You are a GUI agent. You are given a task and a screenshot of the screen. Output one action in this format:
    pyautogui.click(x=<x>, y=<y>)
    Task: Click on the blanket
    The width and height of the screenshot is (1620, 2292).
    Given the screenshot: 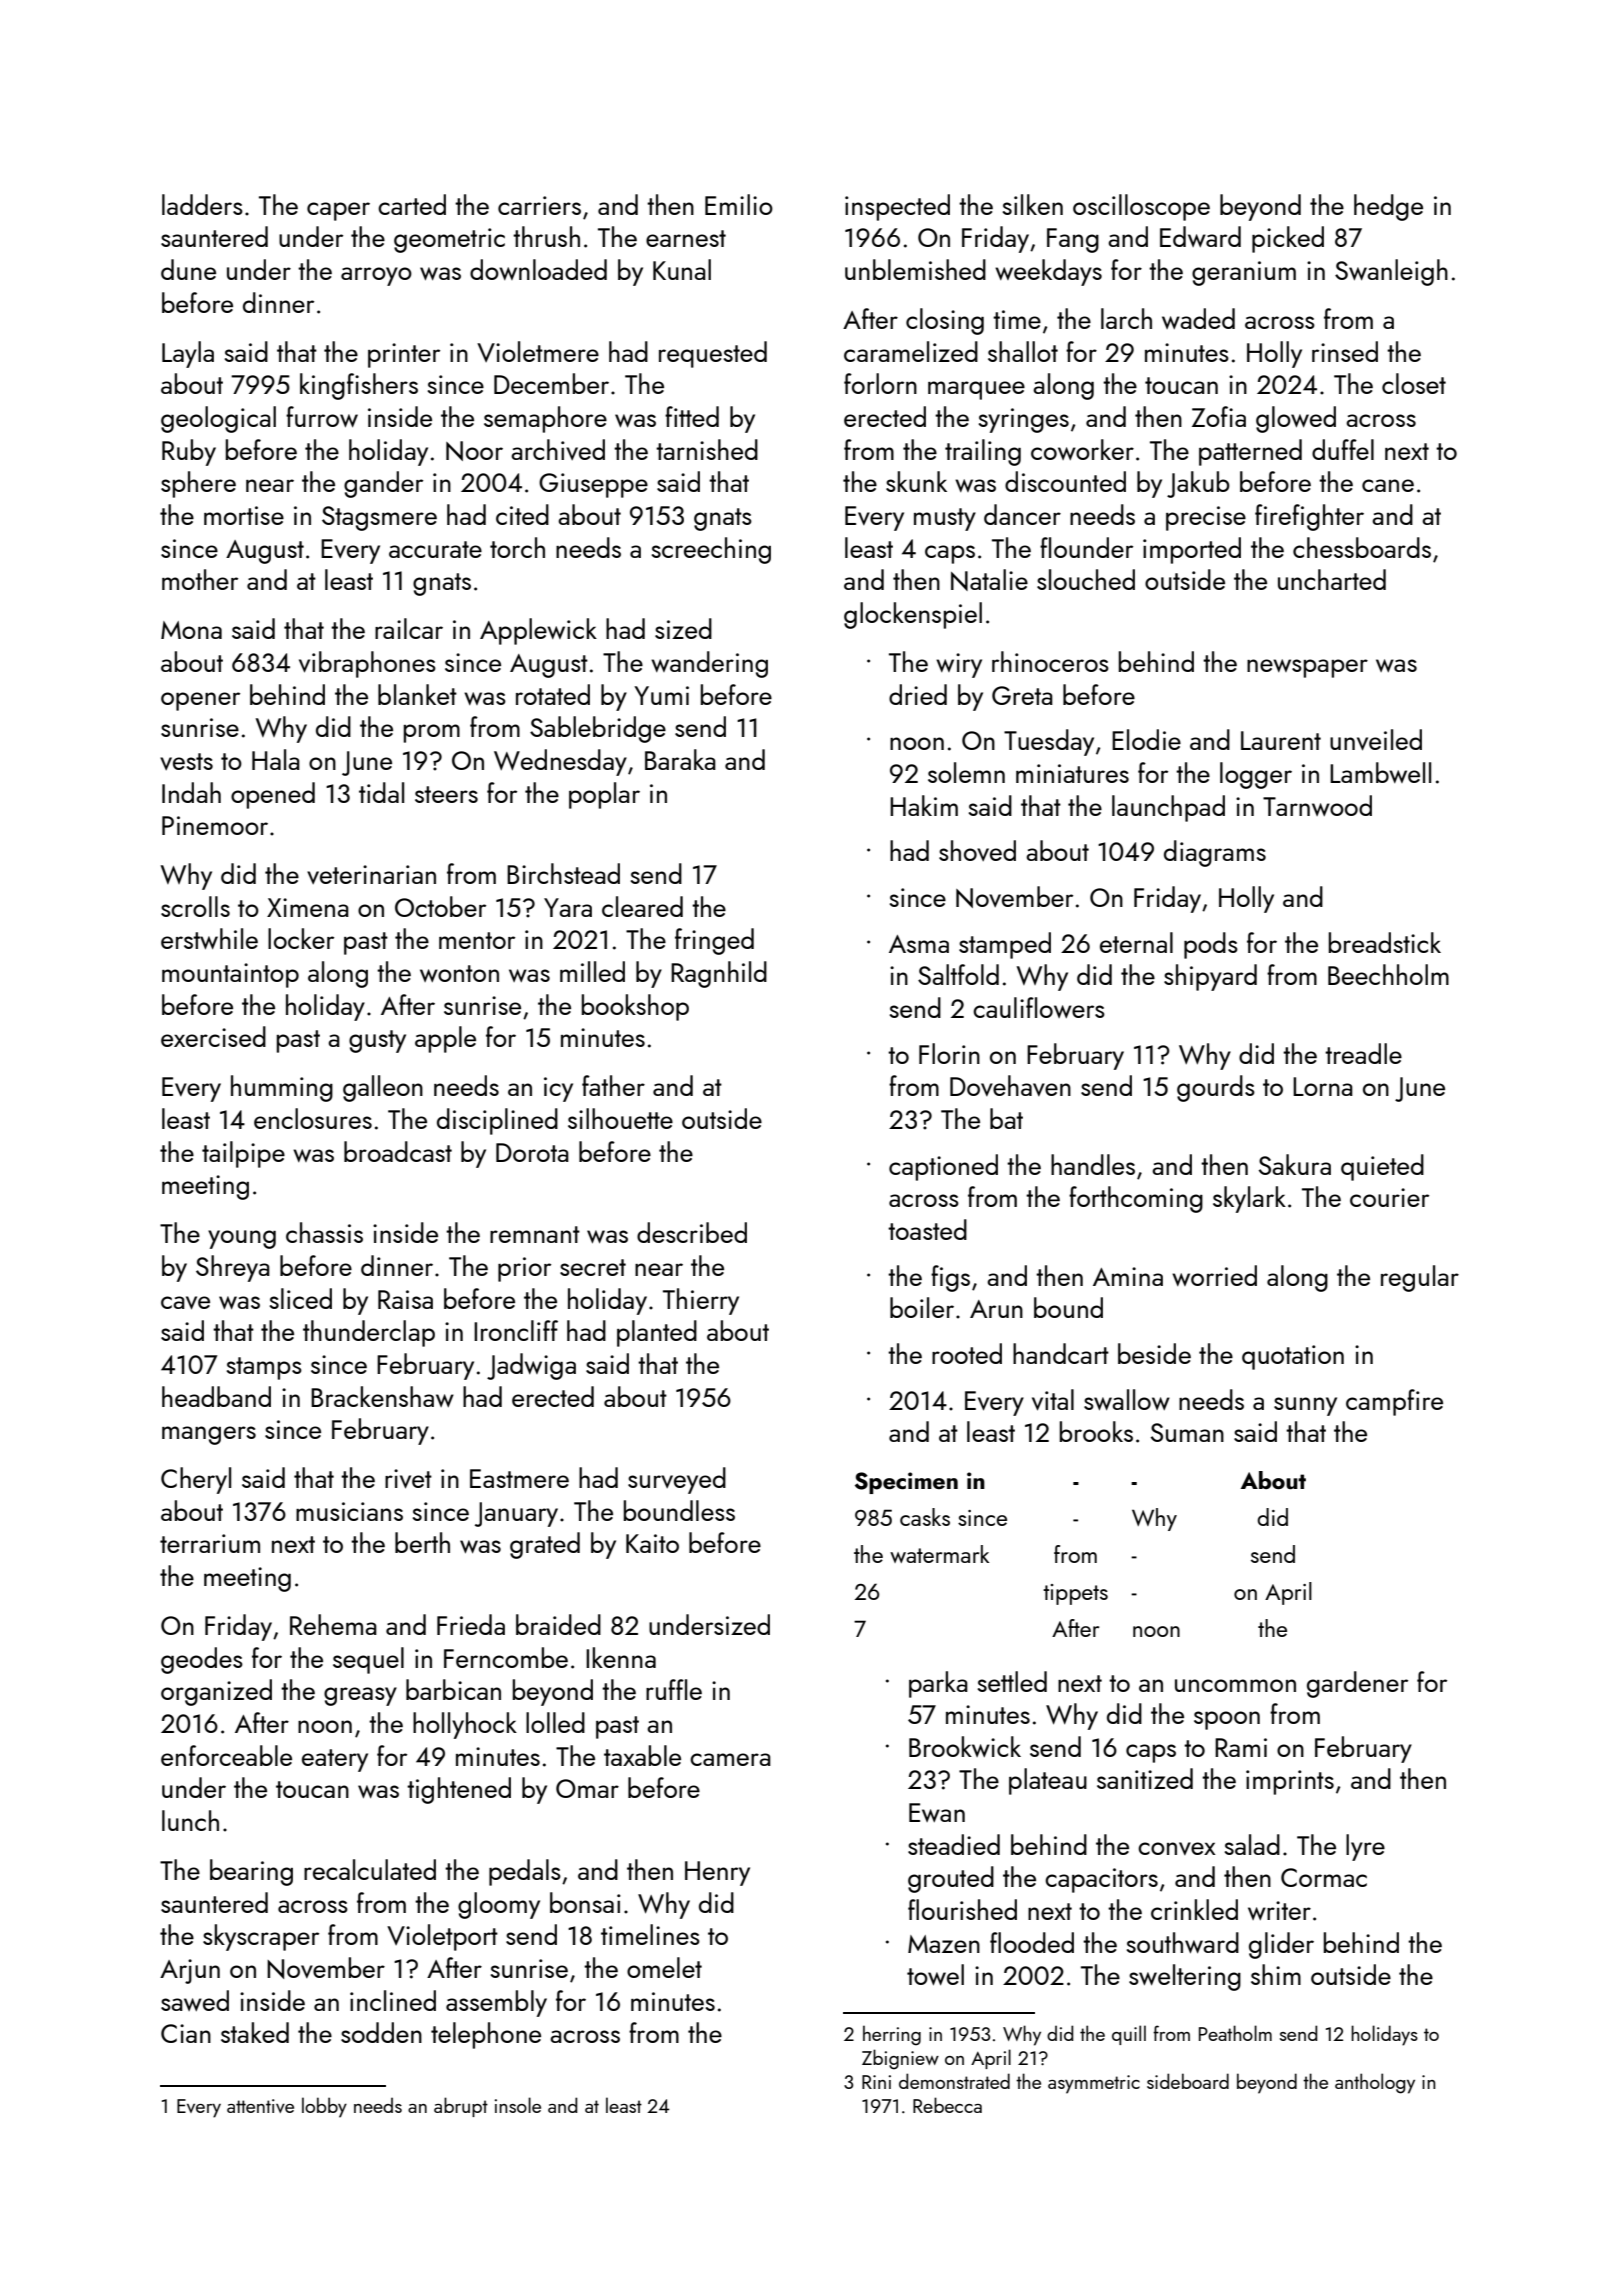 What is the action you would take?
    pyautogui.click(x=417, y=694)
